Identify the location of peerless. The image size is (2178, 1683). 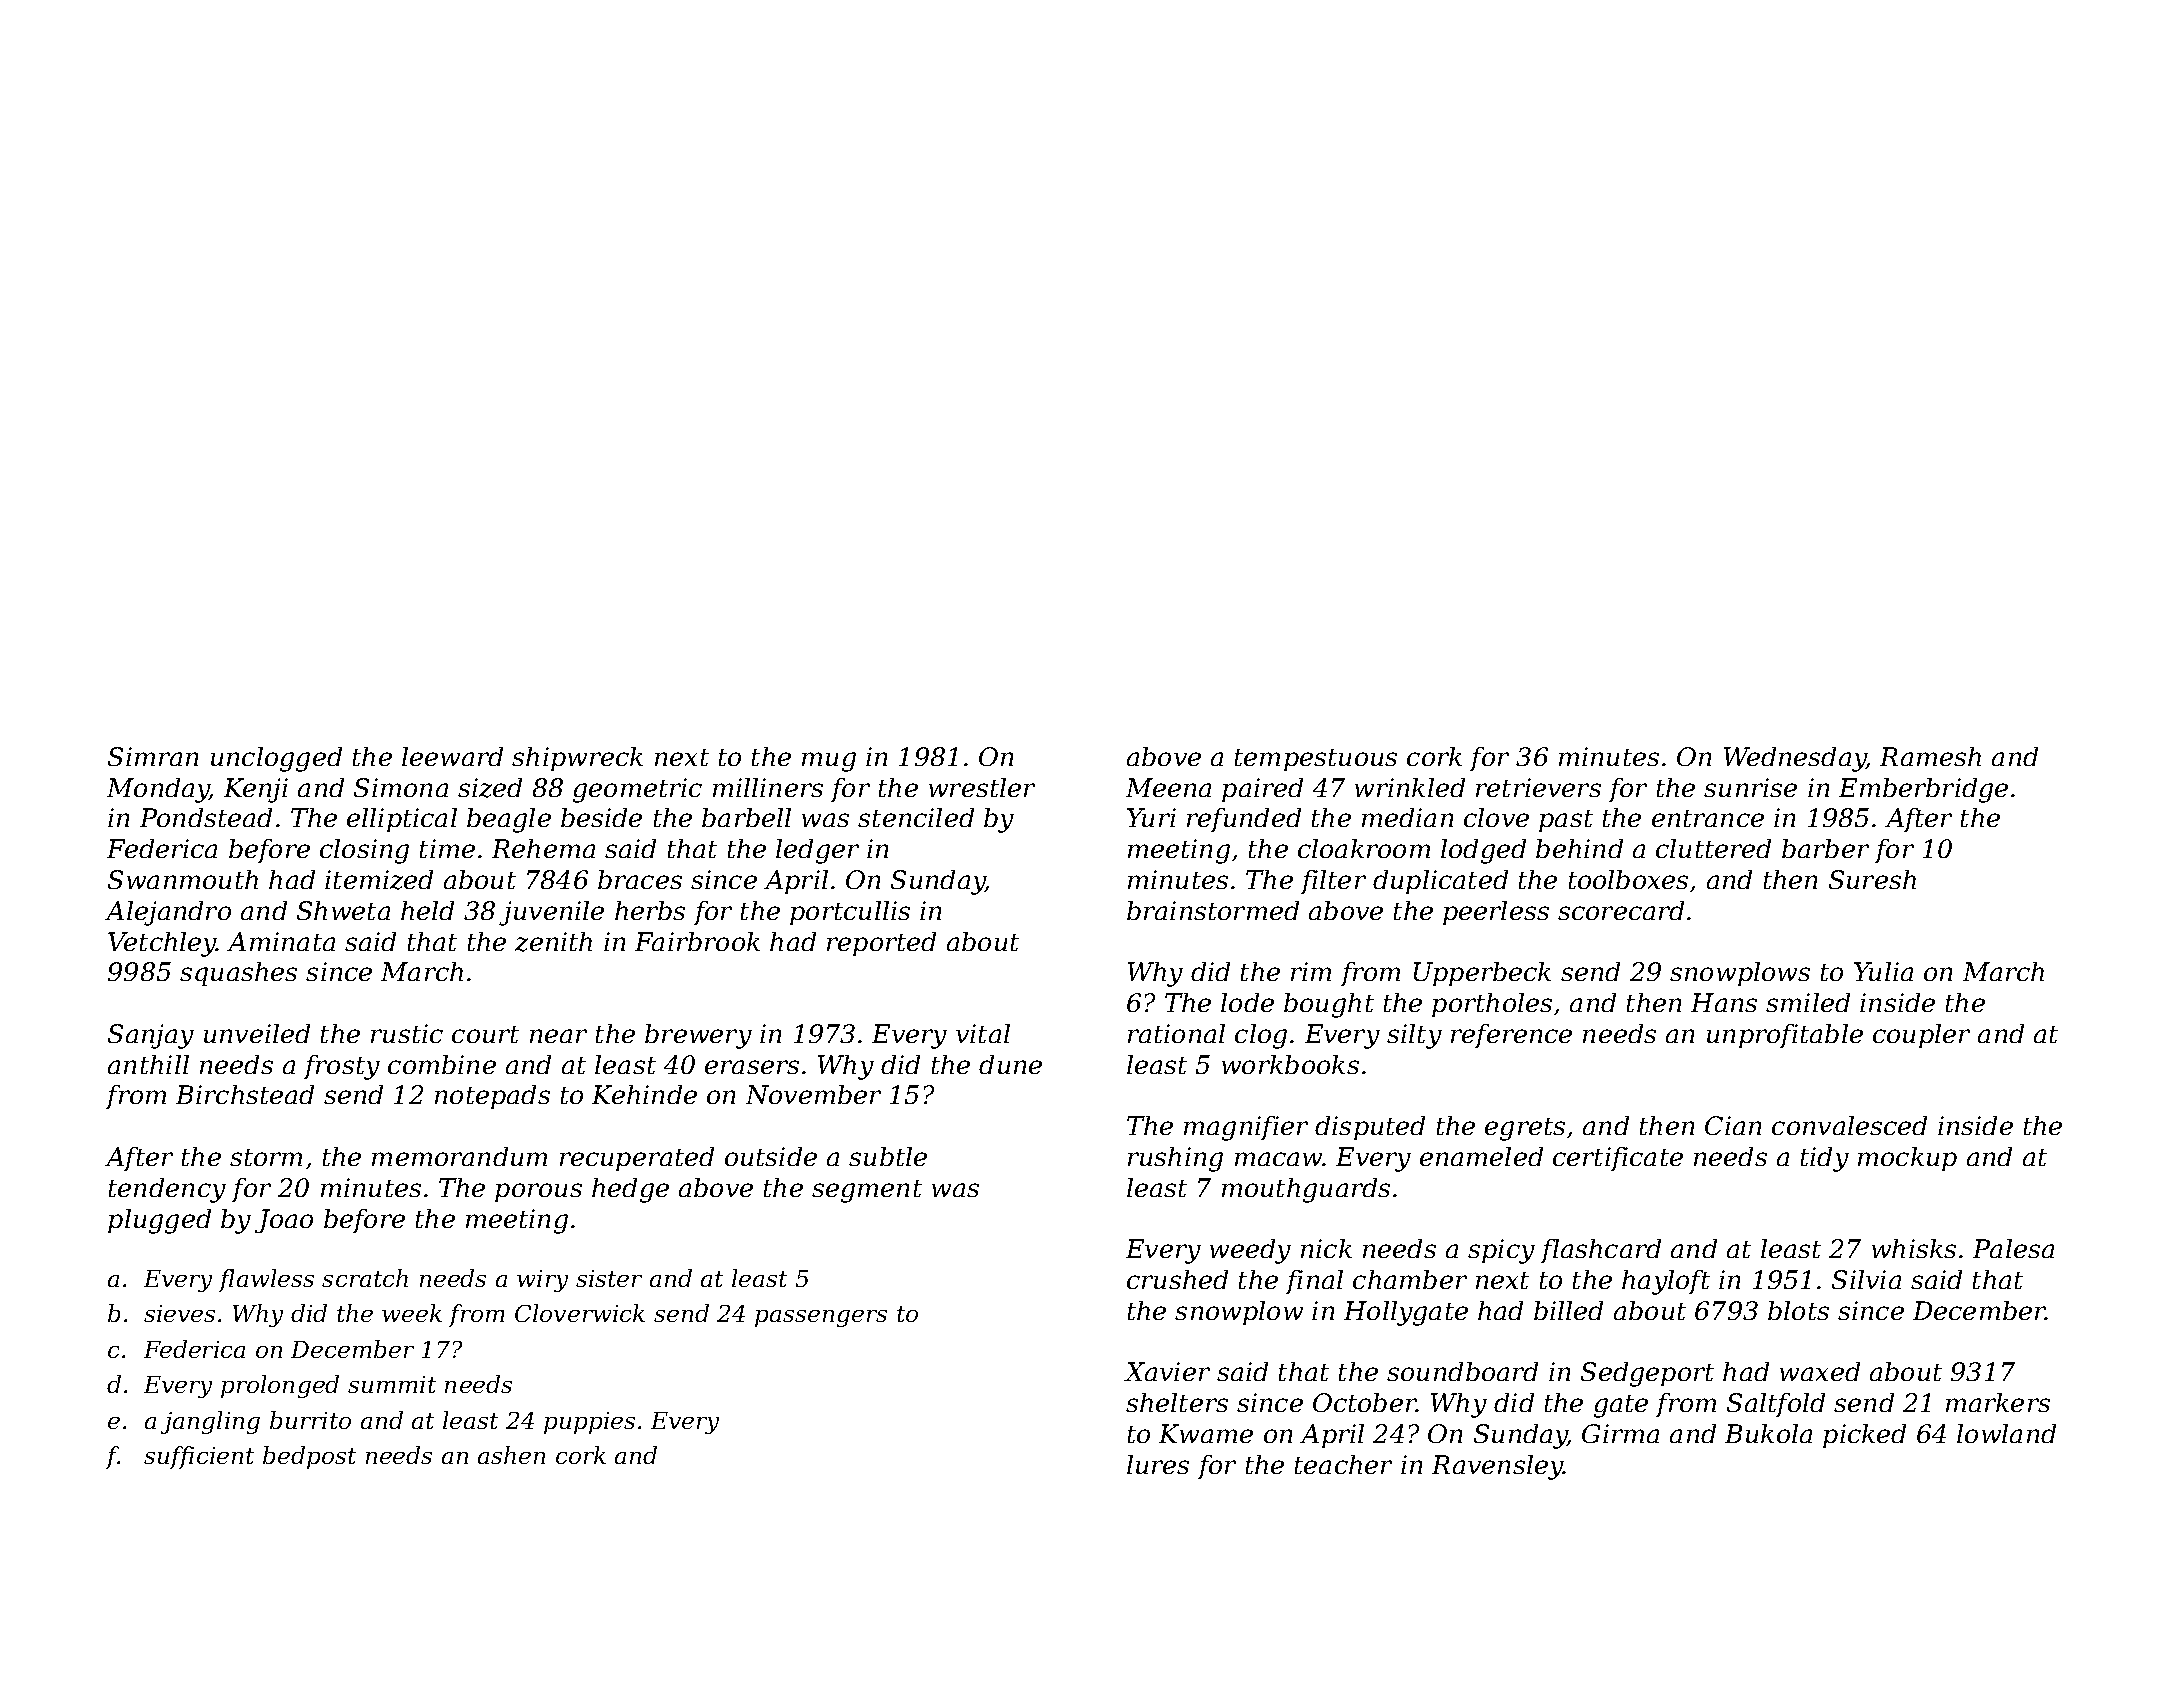
(1496, 913).
